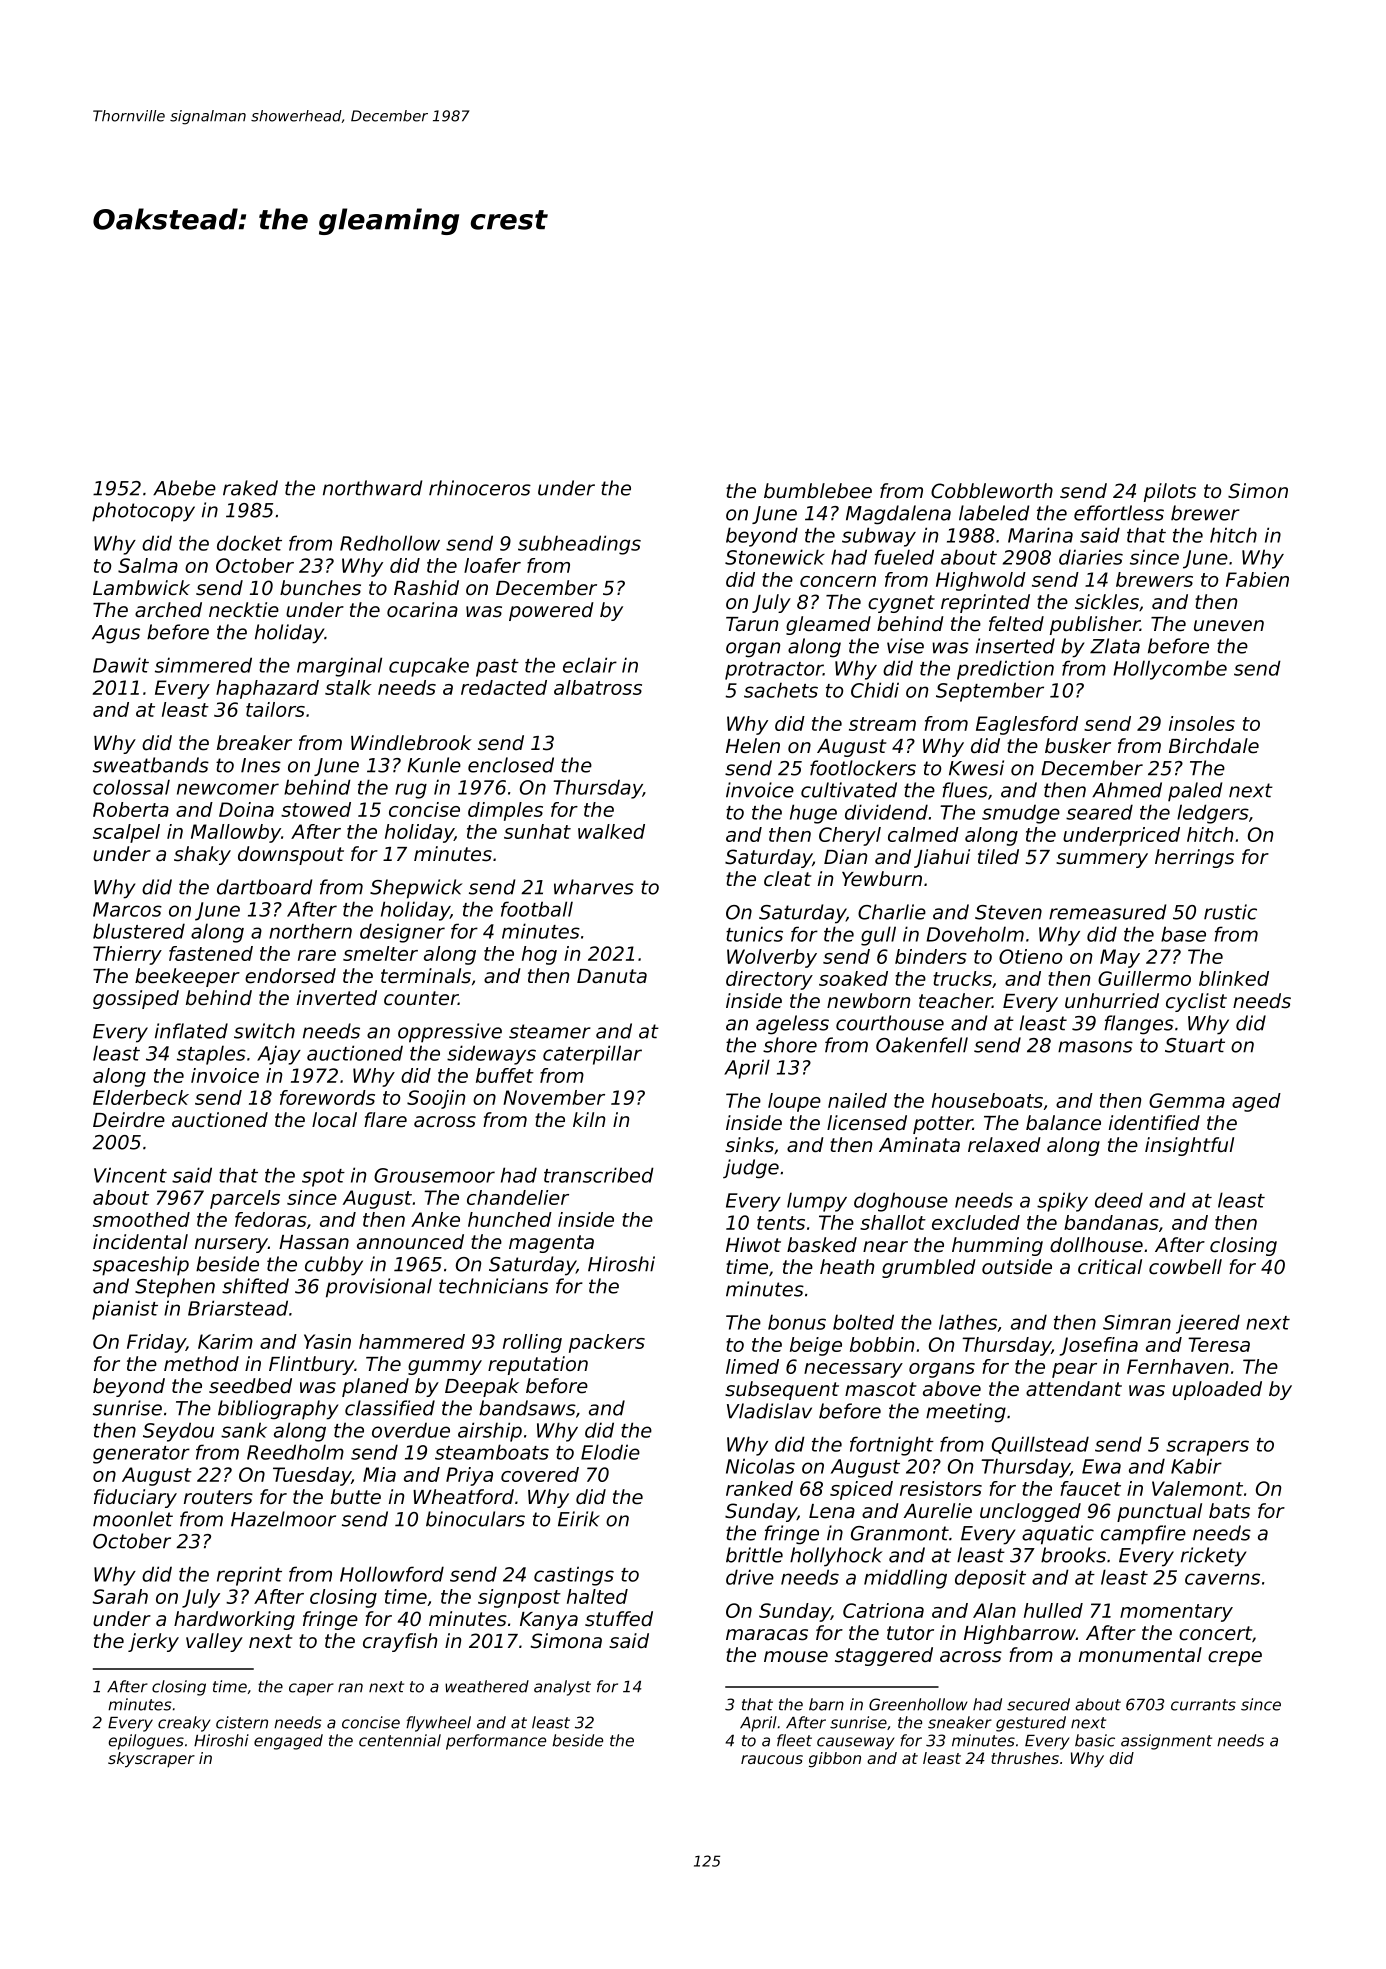  What do you see at coordinates (818, 491) in the document?
I see `bumblebee` at bounding box center [818, 491].
